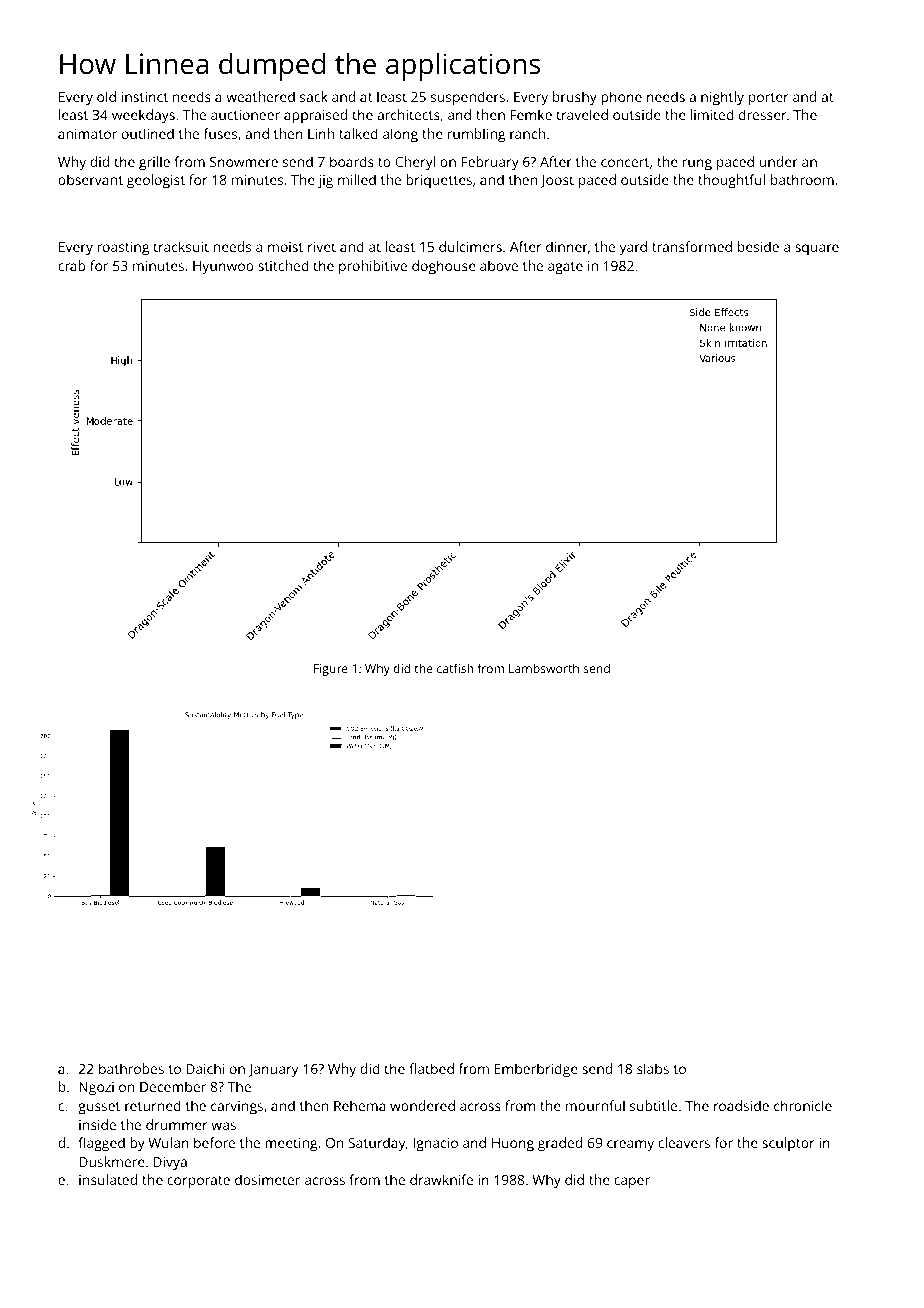  What do you see at coordinates (802, 179) in the document?
I see `bathroom` at bounding box center [802, 179].
